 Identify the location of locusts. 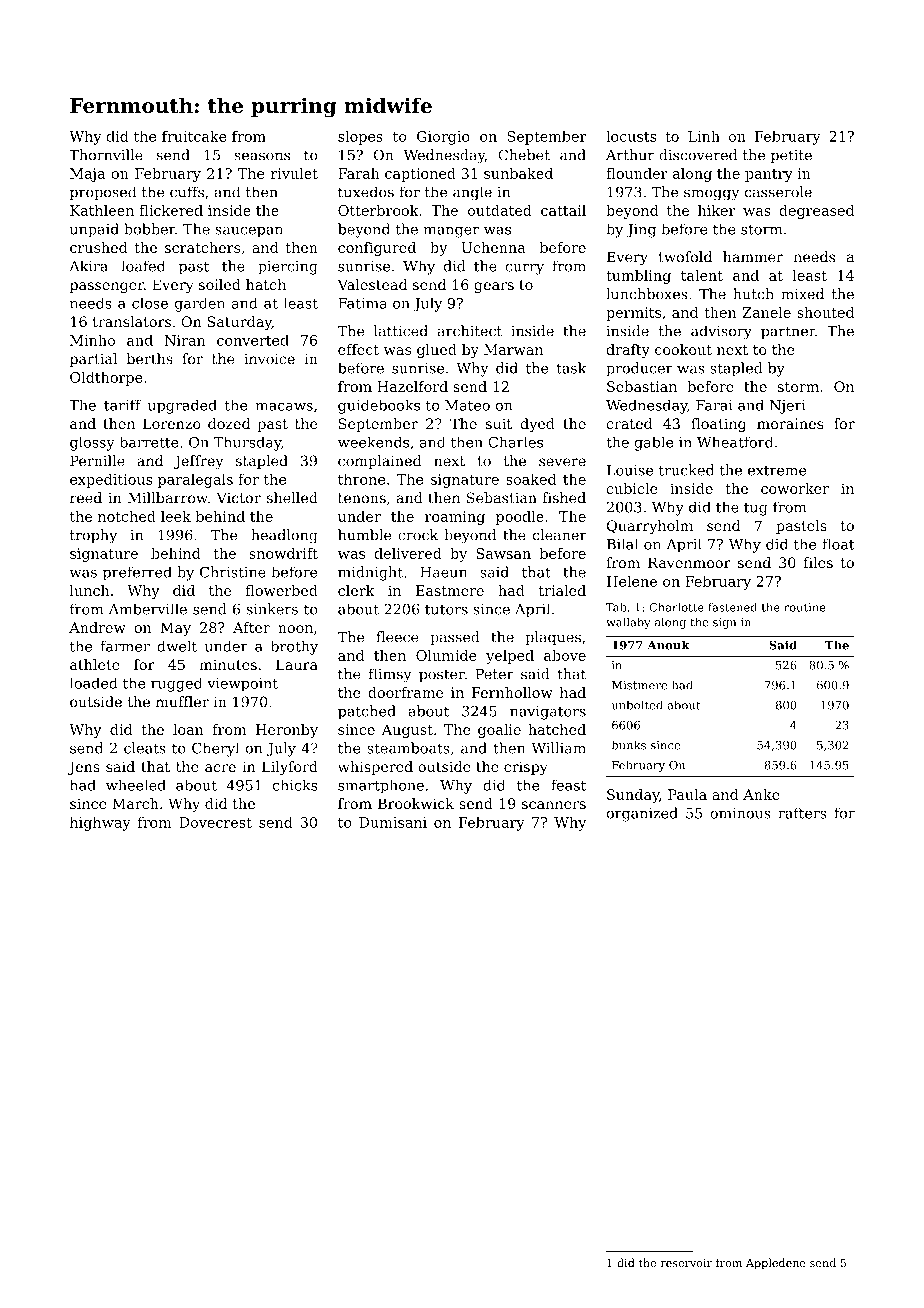
(631, 136).
